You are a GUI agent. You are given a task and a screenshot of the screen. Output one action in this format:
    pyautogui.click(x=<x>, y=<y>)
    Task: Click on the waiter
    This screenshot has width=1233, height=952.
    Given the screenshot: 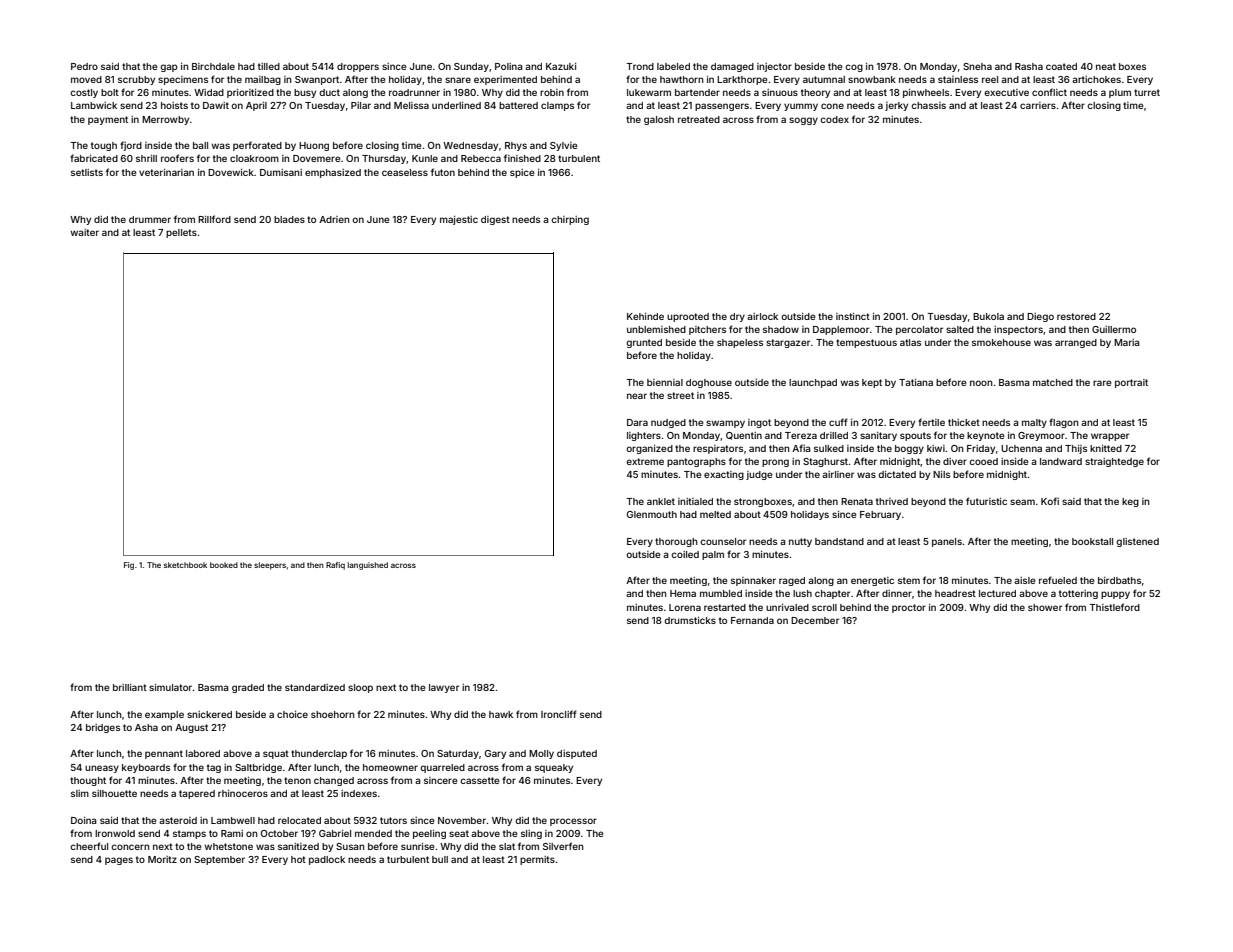 What is the action you would take?
    pyautogui.click(x=84, y=232)
